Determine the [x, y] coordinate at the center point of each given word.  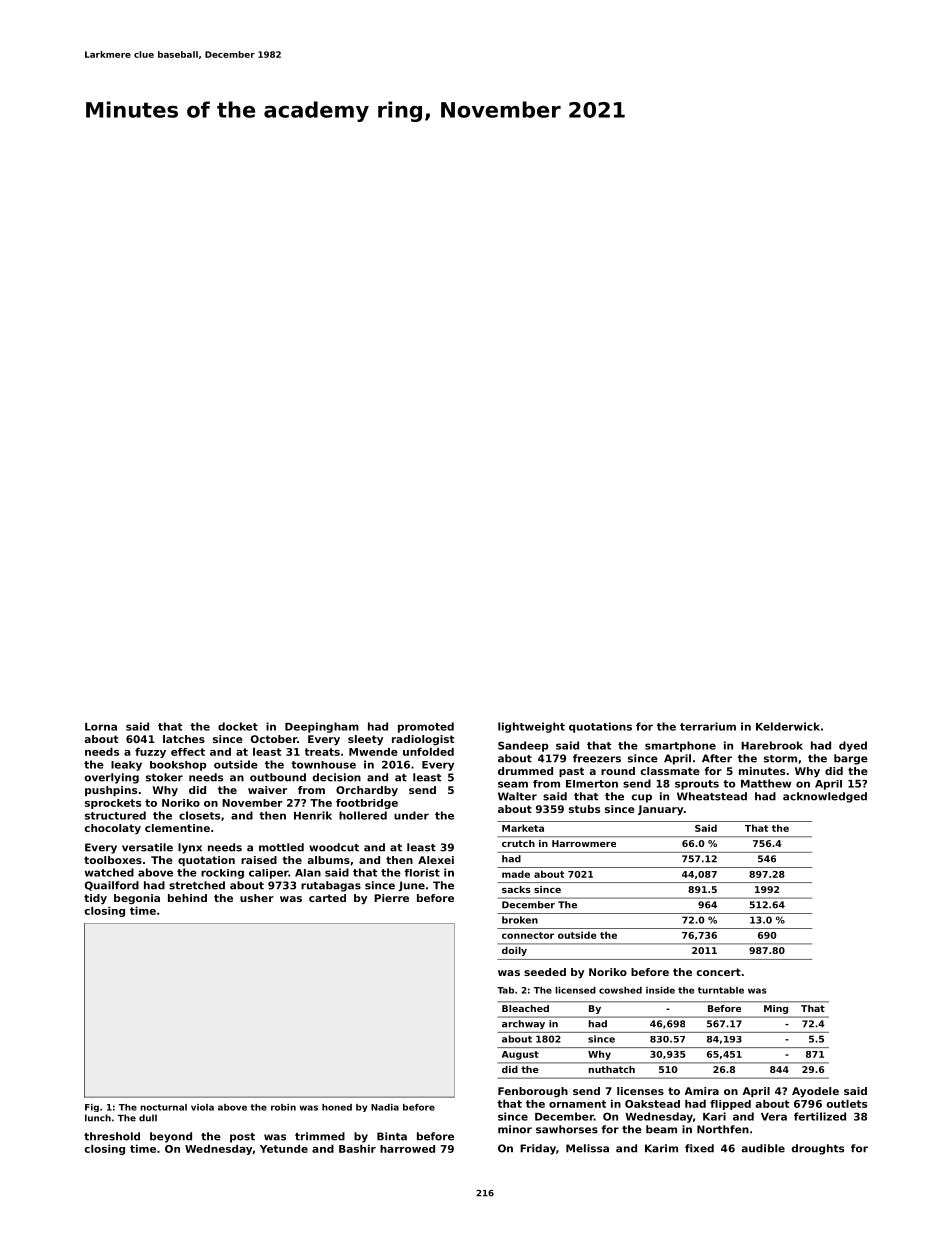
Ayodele [815, 1092]
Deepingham [322, 727]
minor [515, 1129]
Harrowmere [584, 843]
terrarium [708, 726]
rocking [222, 874]
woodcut [334, 847]
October [274, 739]
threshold [112, 1136]
